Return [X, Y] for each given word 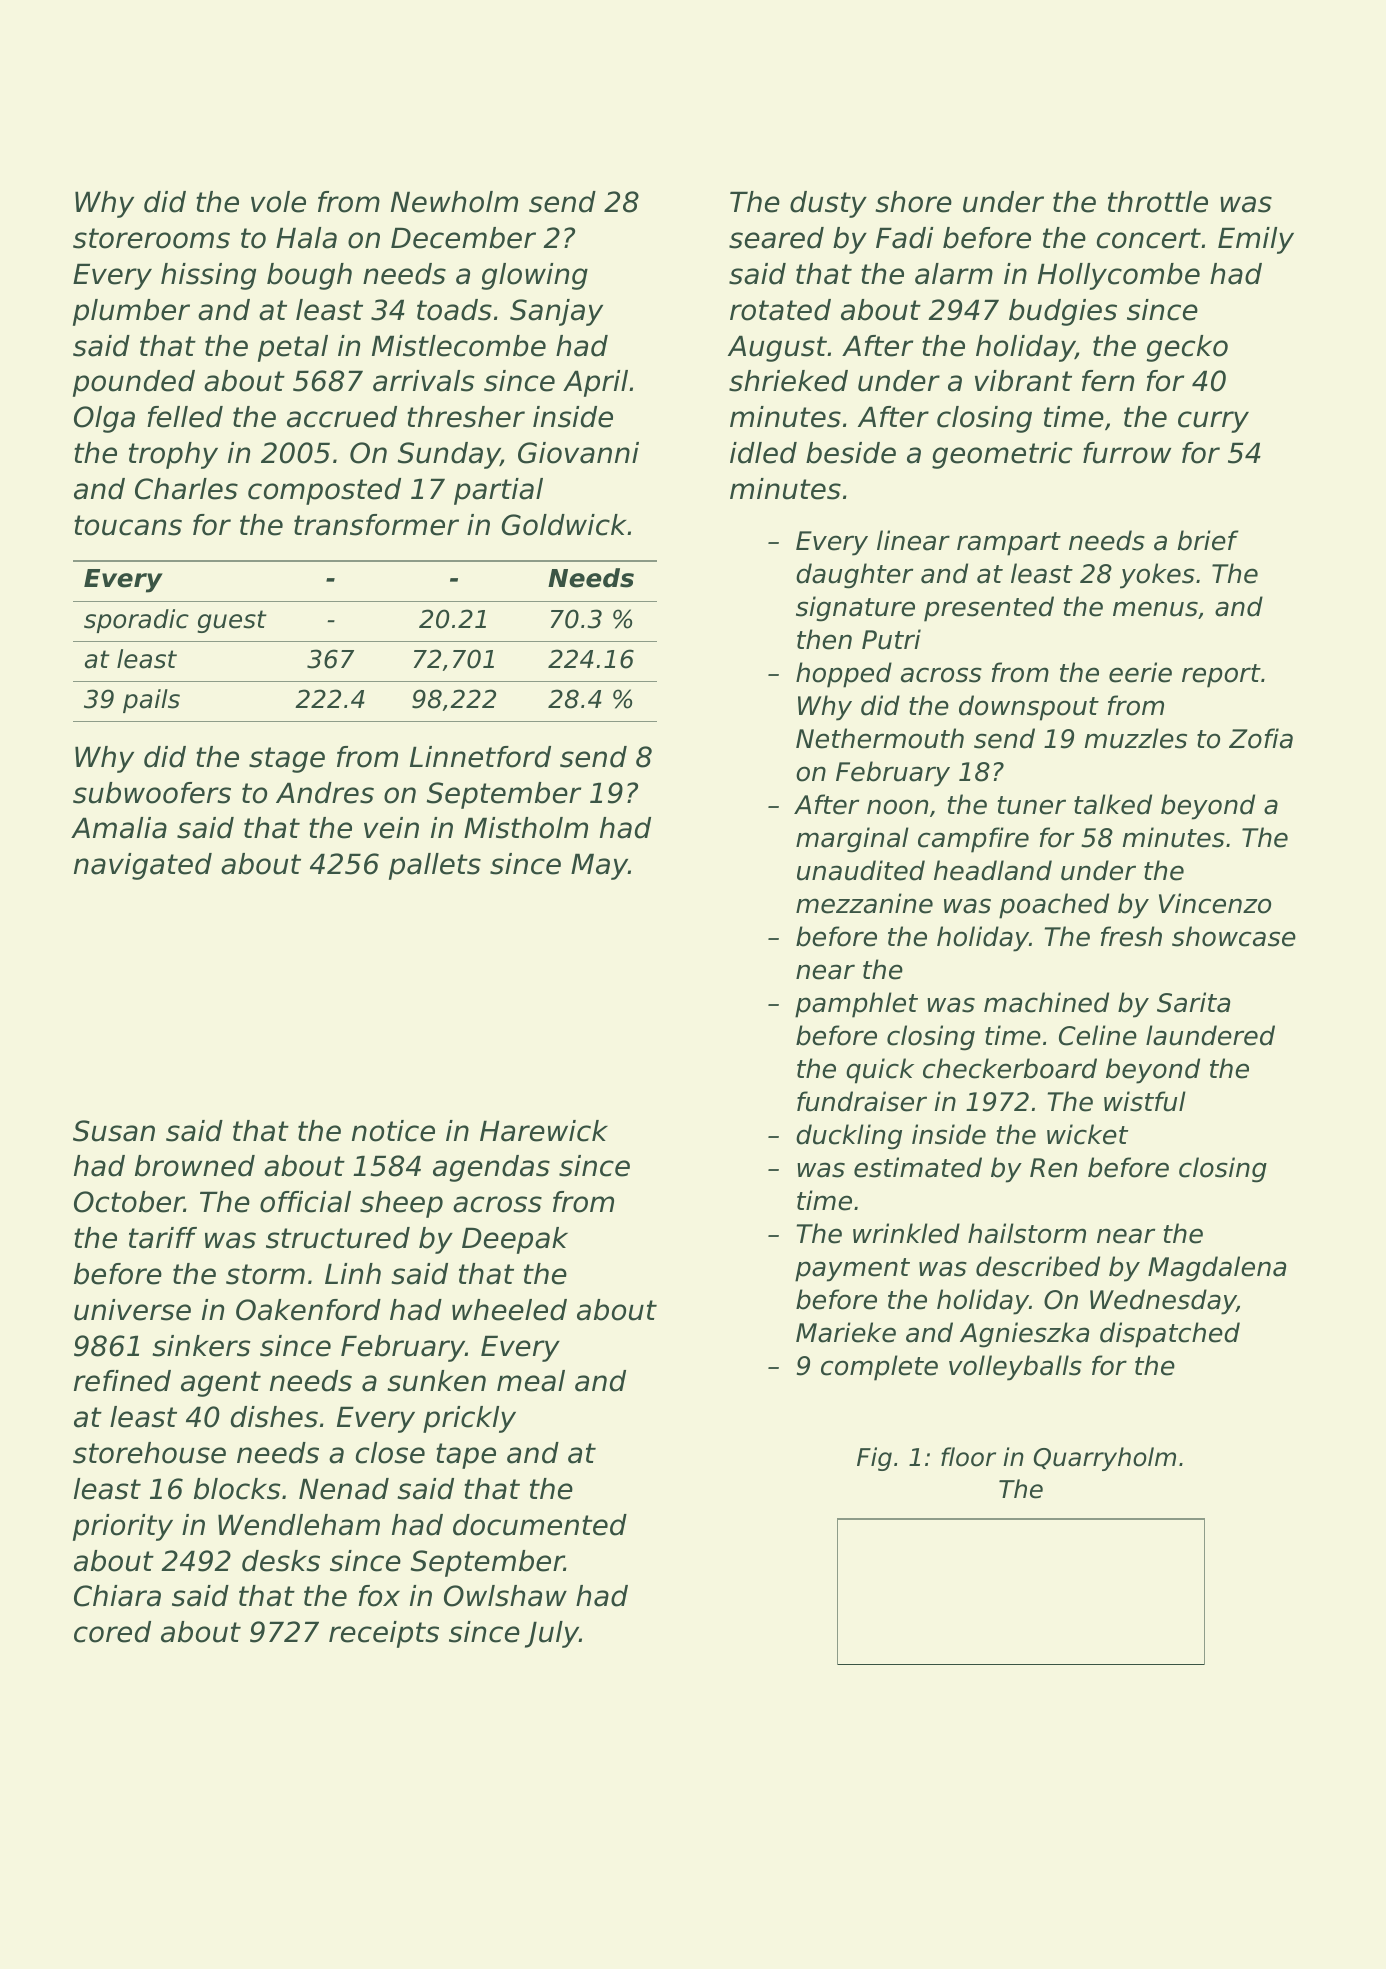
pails [151, 701]
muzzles [1136, 738]
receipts [384, 1634]
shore [913, 202]
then [824, 639]
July [552, 1634]
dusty [828, 204]
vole [278, 202]
